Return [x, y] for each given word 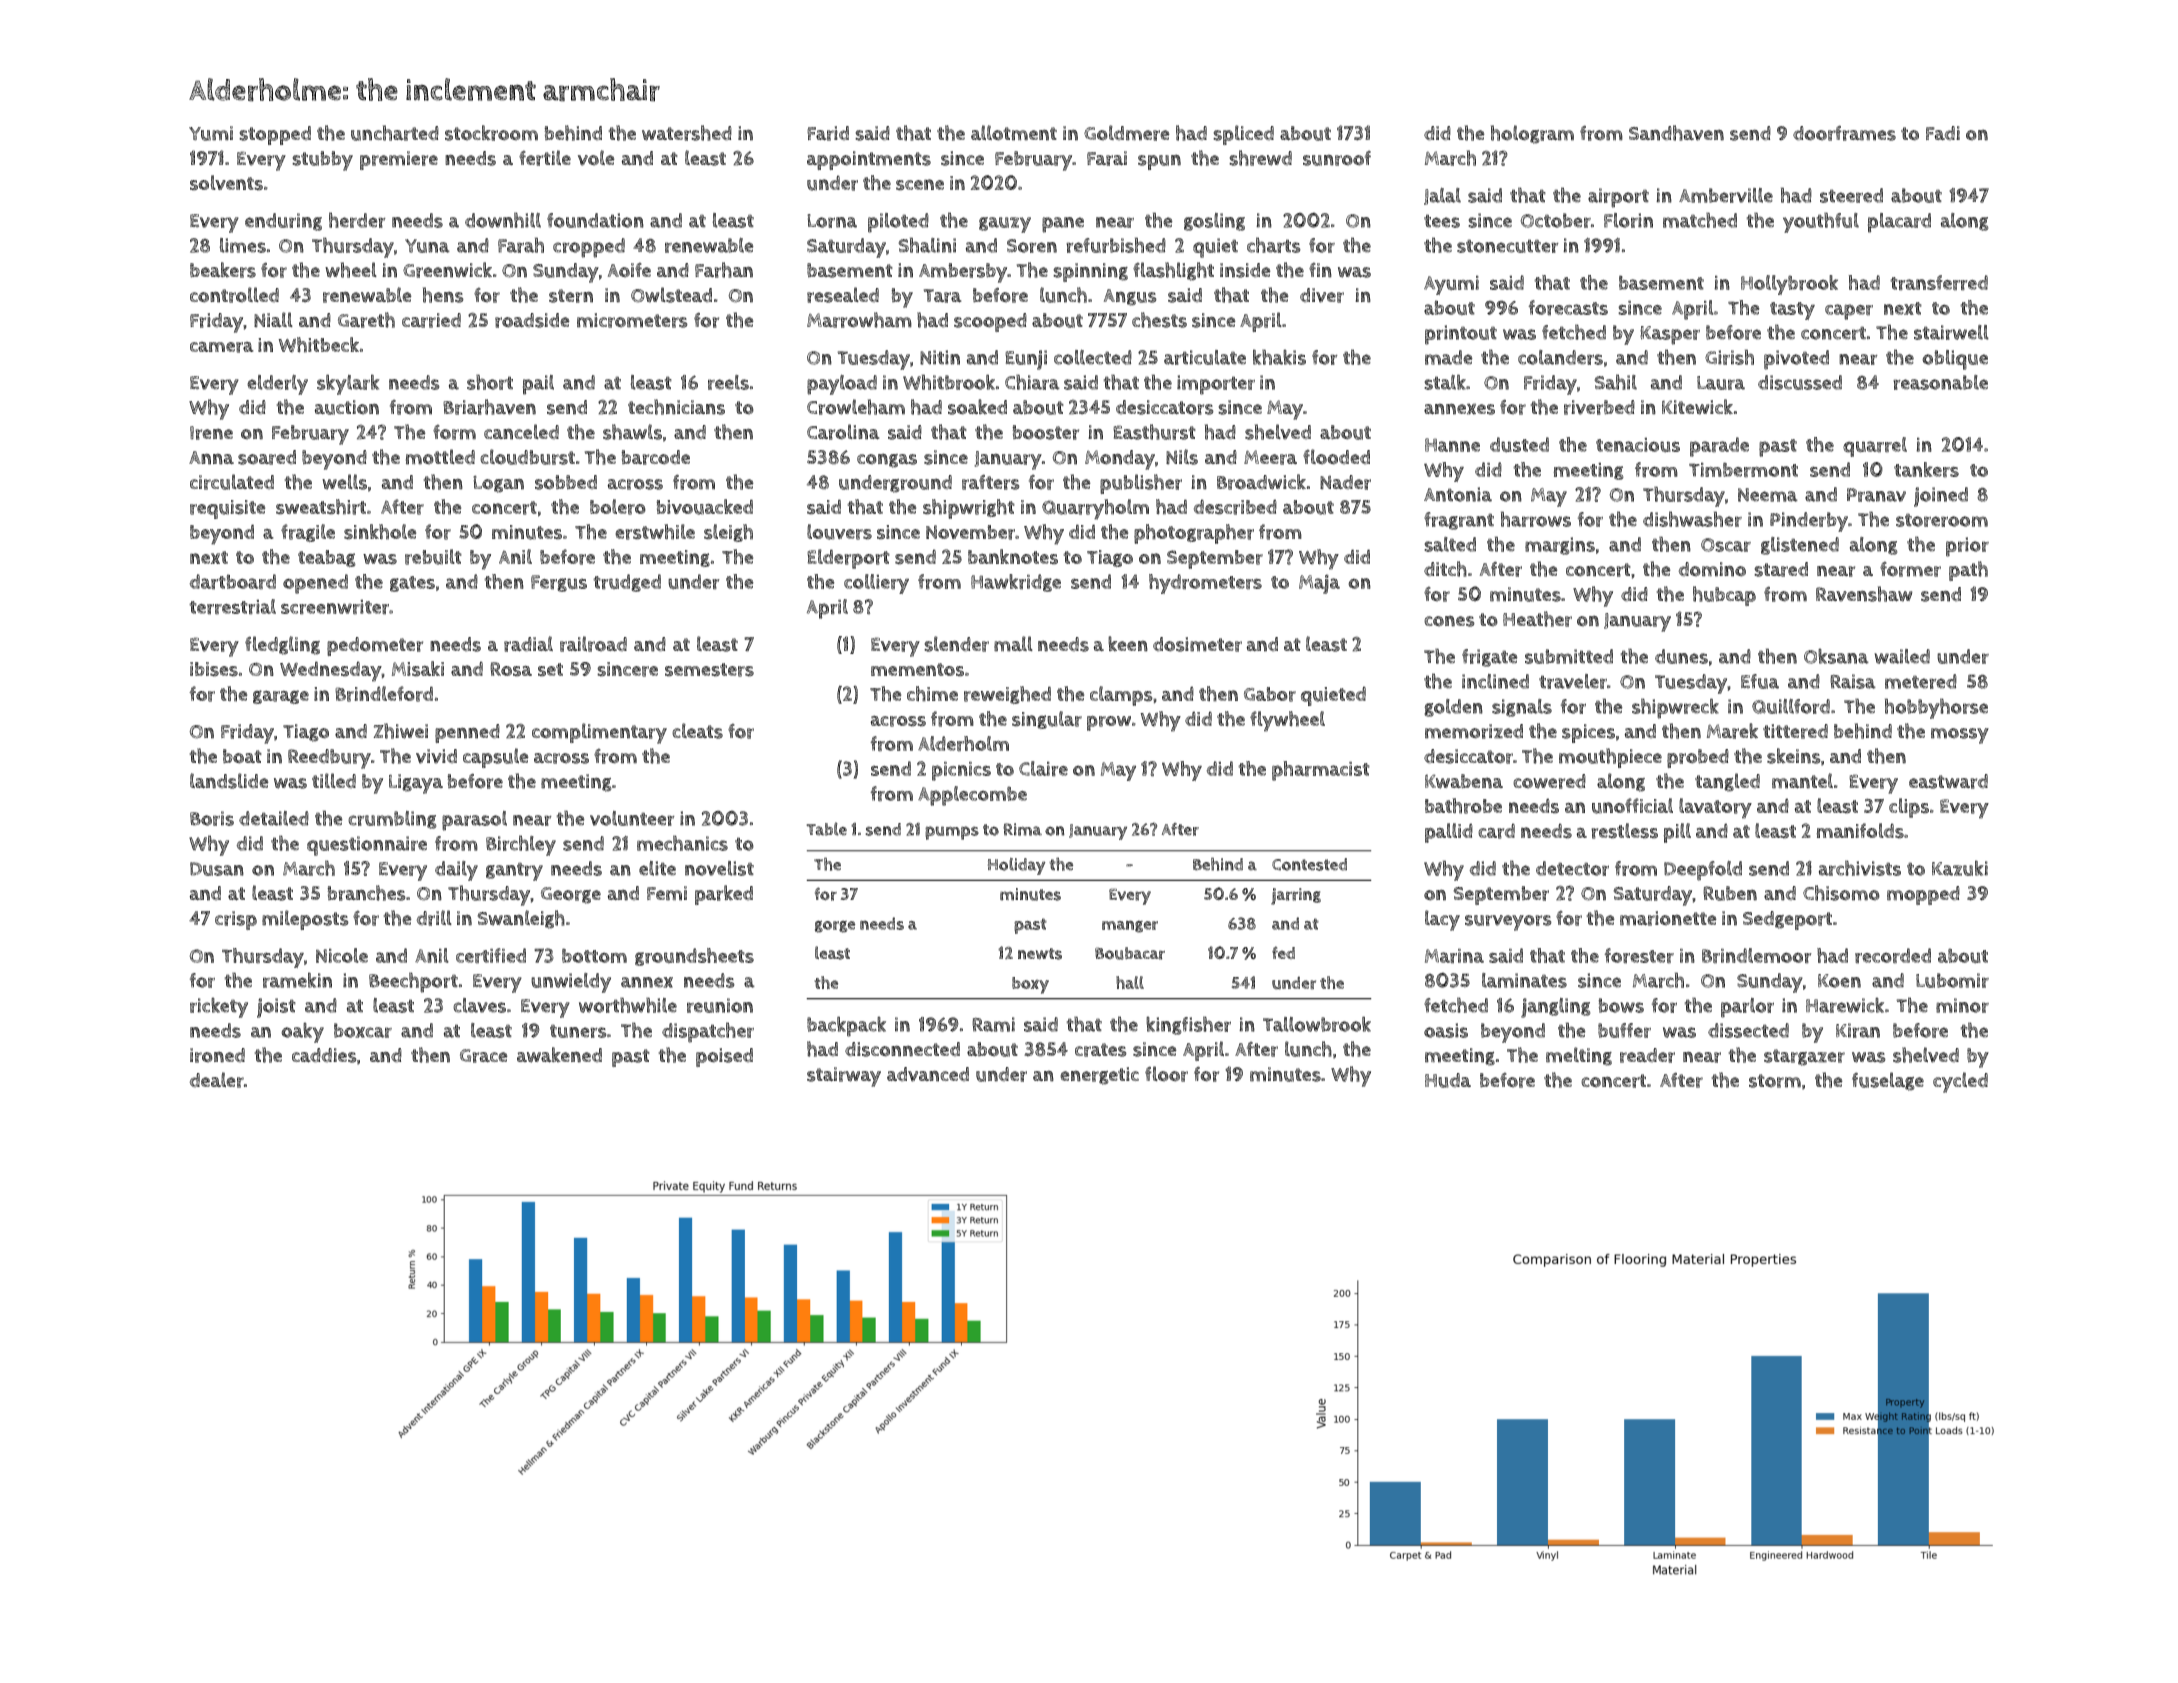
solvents [226, 183]
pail [538, 385]
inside [1245, 270]
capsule [496, 758]
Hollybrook [1789, 285]
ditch [1445, 569]
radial [528, 644]
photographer [1194, 534]
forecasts [1568, 308]
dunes [1681, 656]
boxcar [363, 1030]
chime [932, 694]
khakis [1279, 357]
